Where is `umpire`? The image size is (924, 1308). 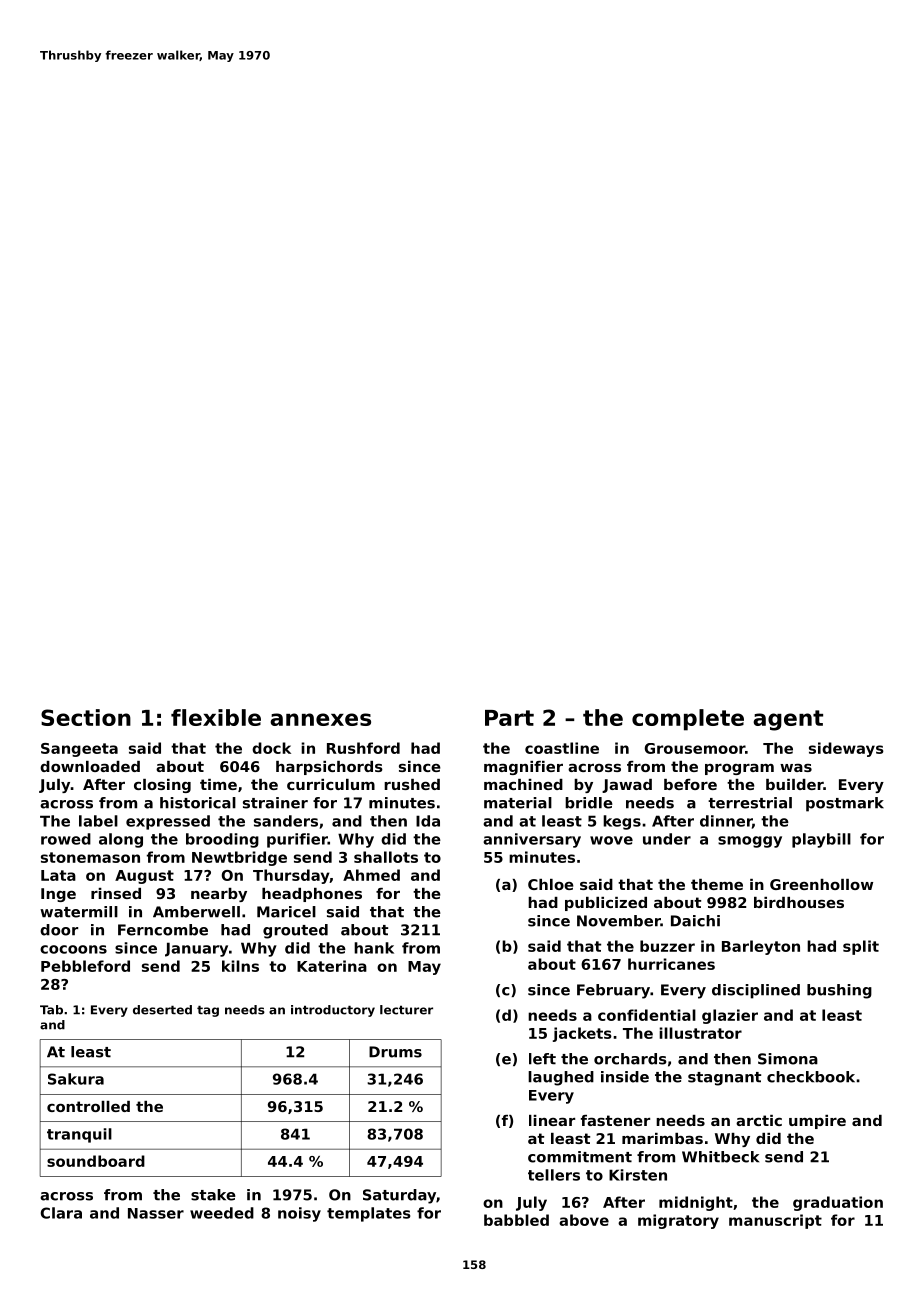 umpire is located at coordinates (817, 1122).
